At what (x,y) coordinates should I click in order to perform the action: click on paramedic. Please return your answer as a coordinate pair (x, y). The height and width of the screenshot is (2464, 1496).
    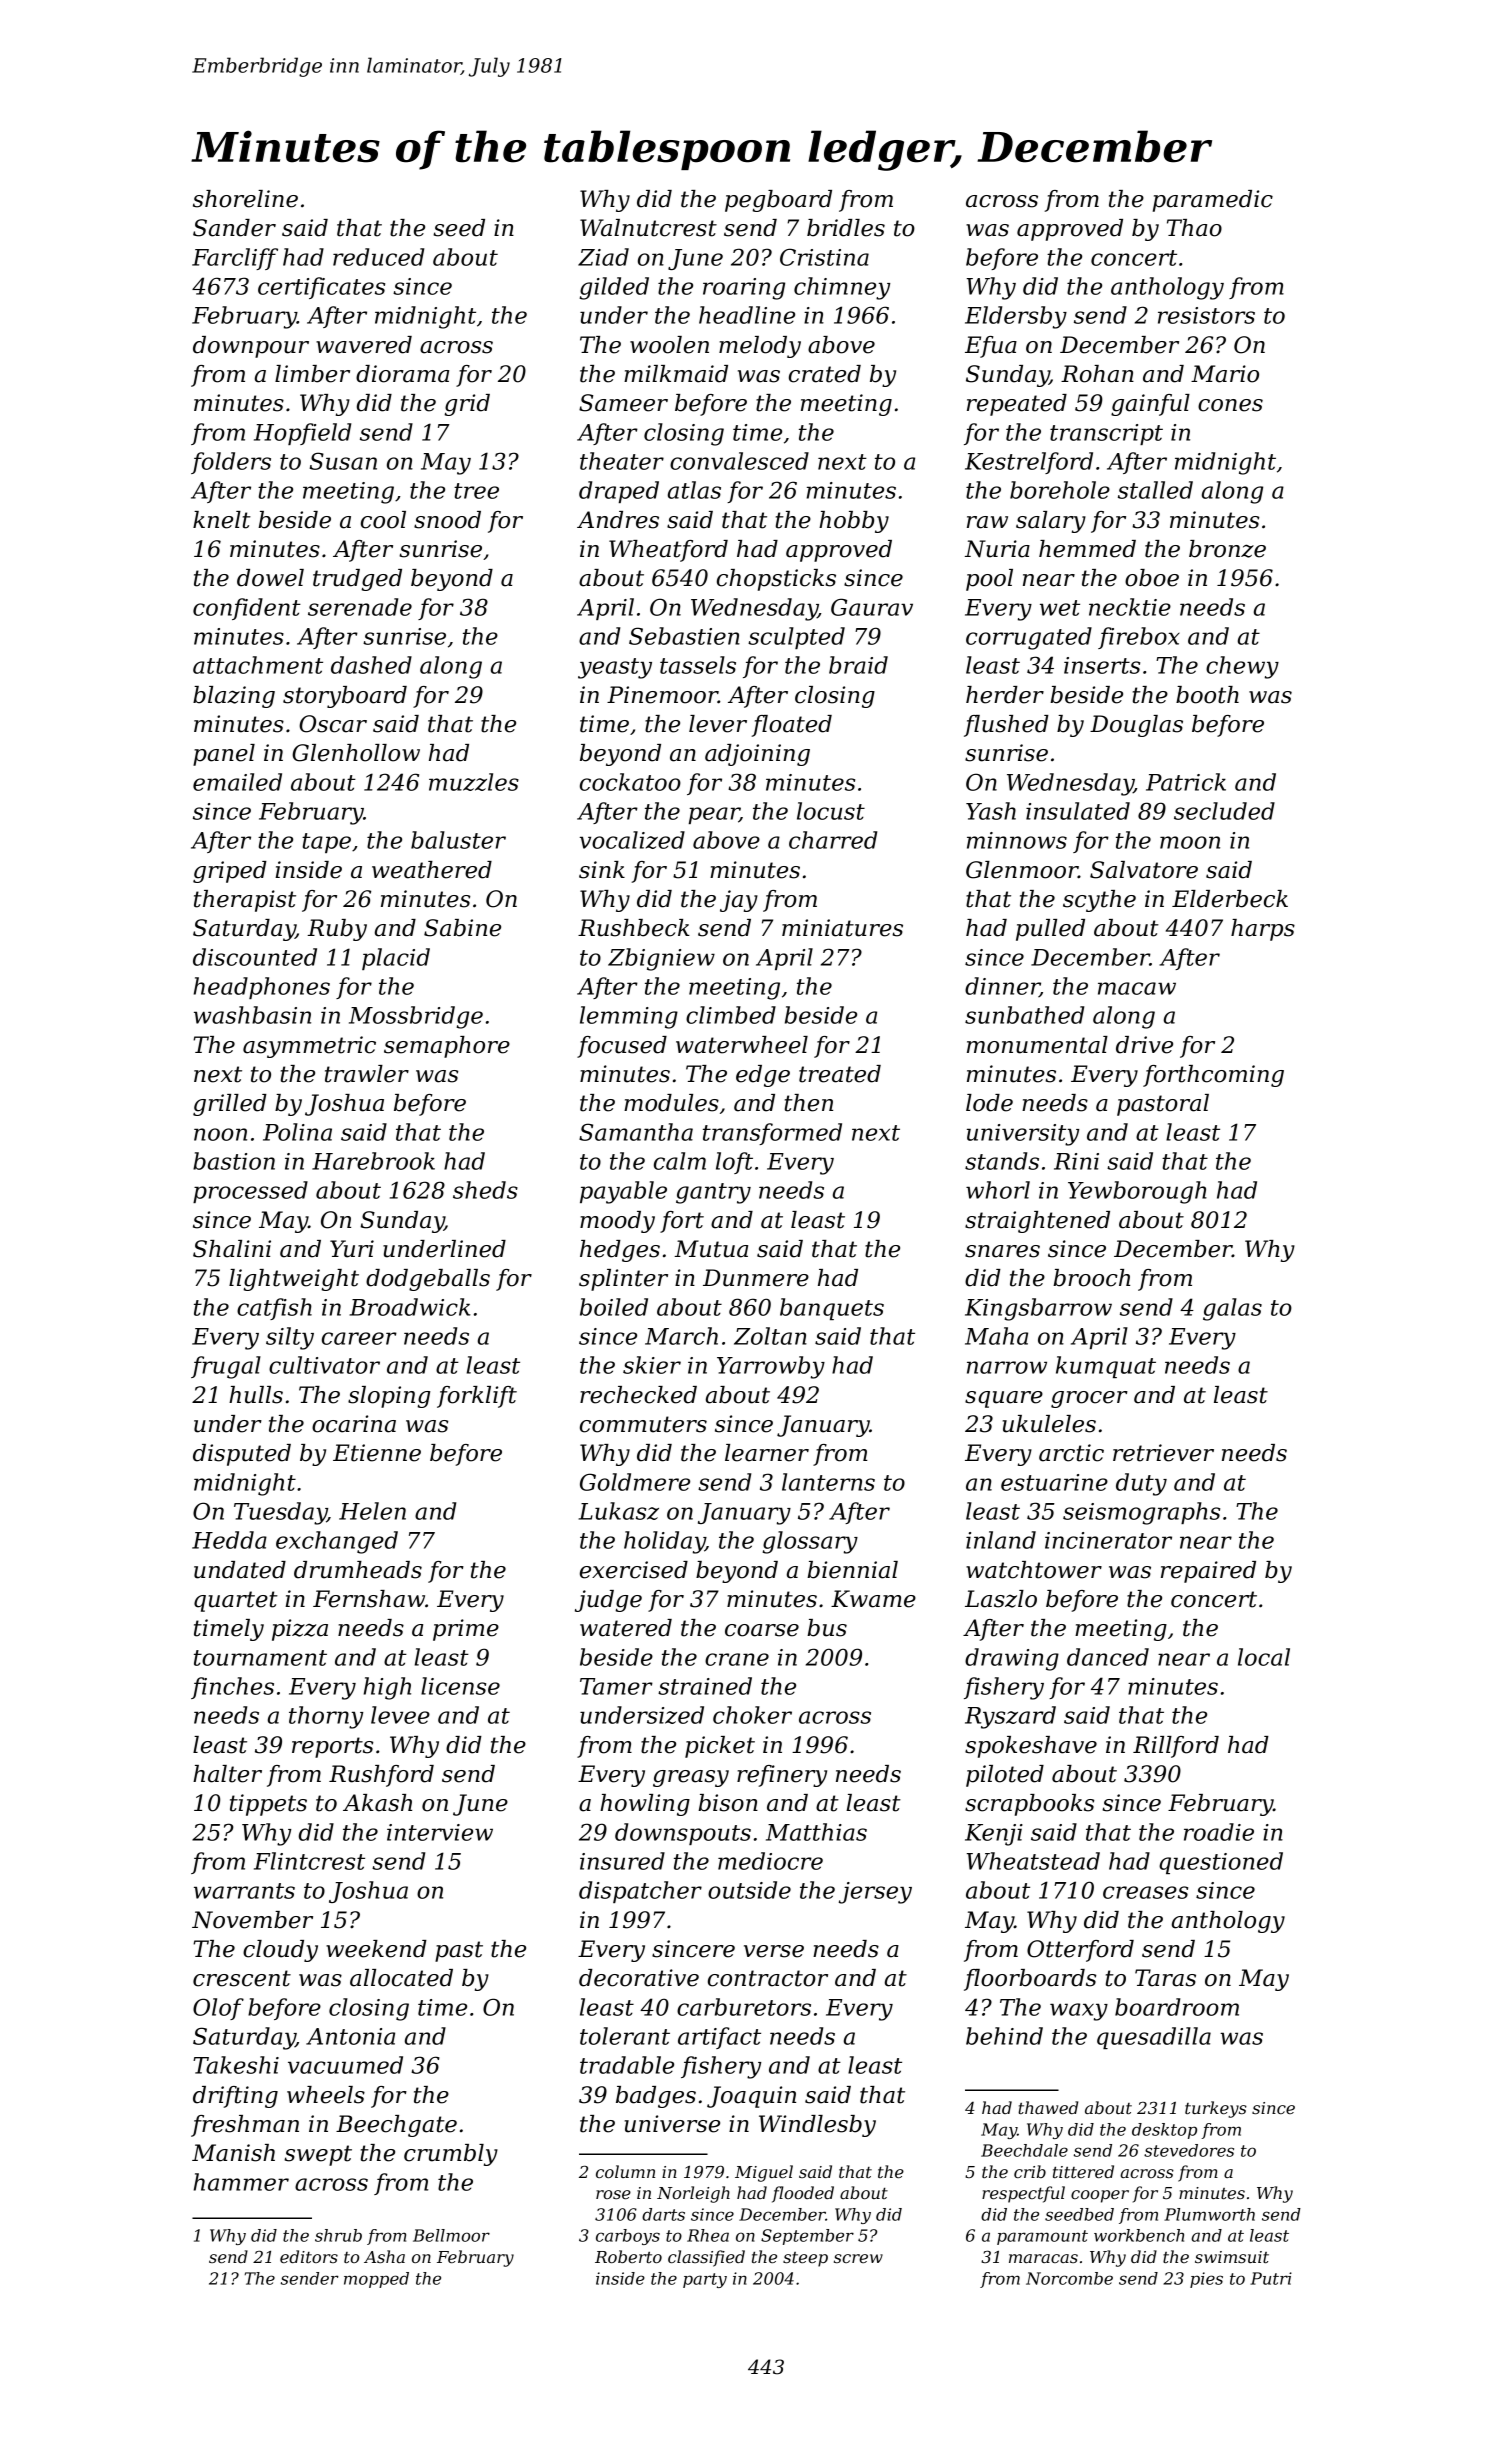
    Looking at the image, I should click on (1213, 201).
